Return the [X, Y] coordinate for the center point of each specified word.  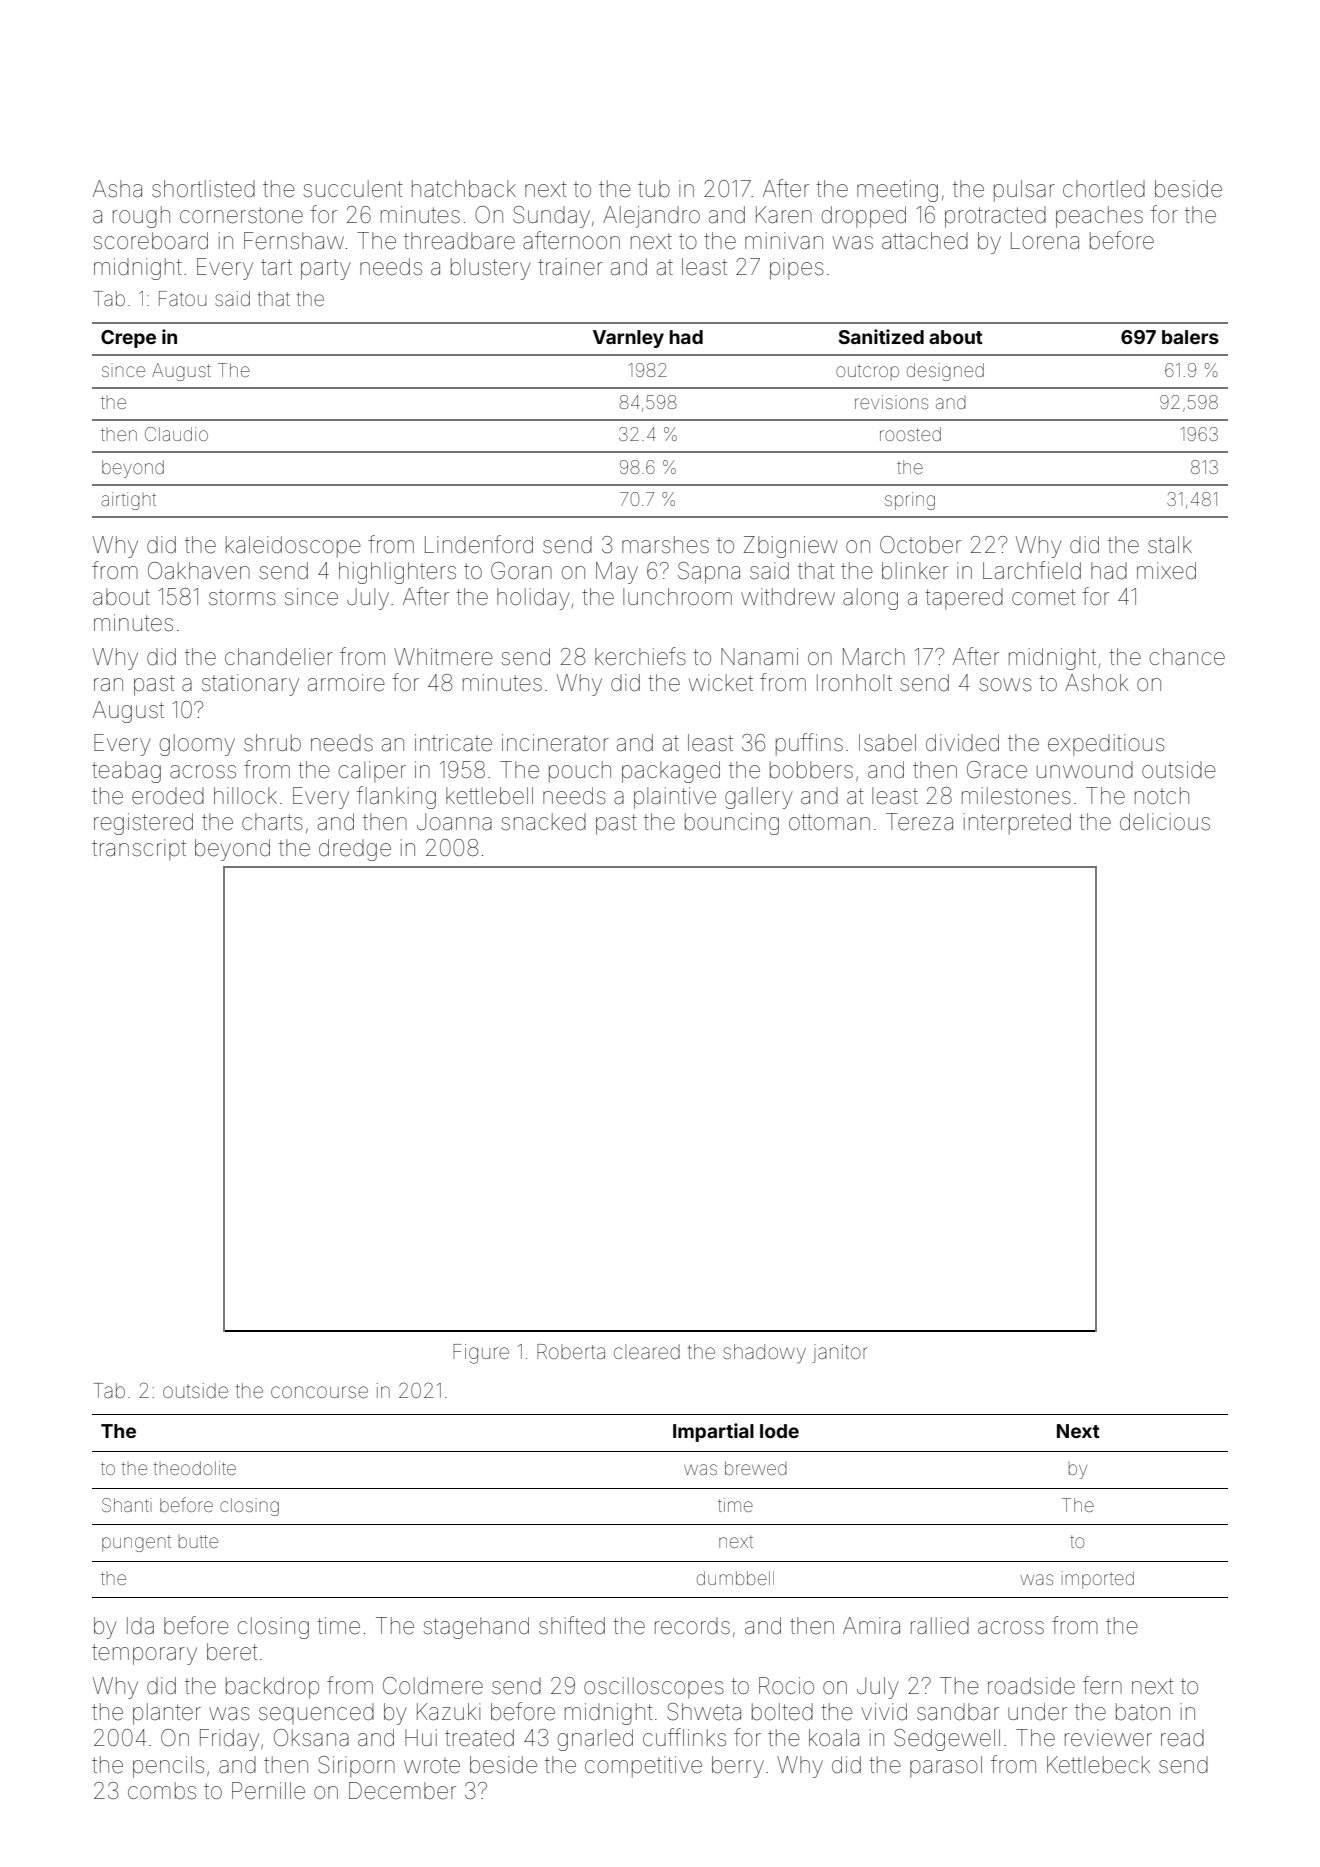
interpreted [1017, 824]
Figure [481, 1354]
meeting [897, 191]
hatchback [464, 189]
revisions [891, 402]
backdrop [272, 1688]
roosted [910, 434]
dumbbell [735, 1578]
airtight [128, 501]
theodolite [194, 1468]
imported [1098, 1580]
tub [654, 189]
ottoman [829, 822]
